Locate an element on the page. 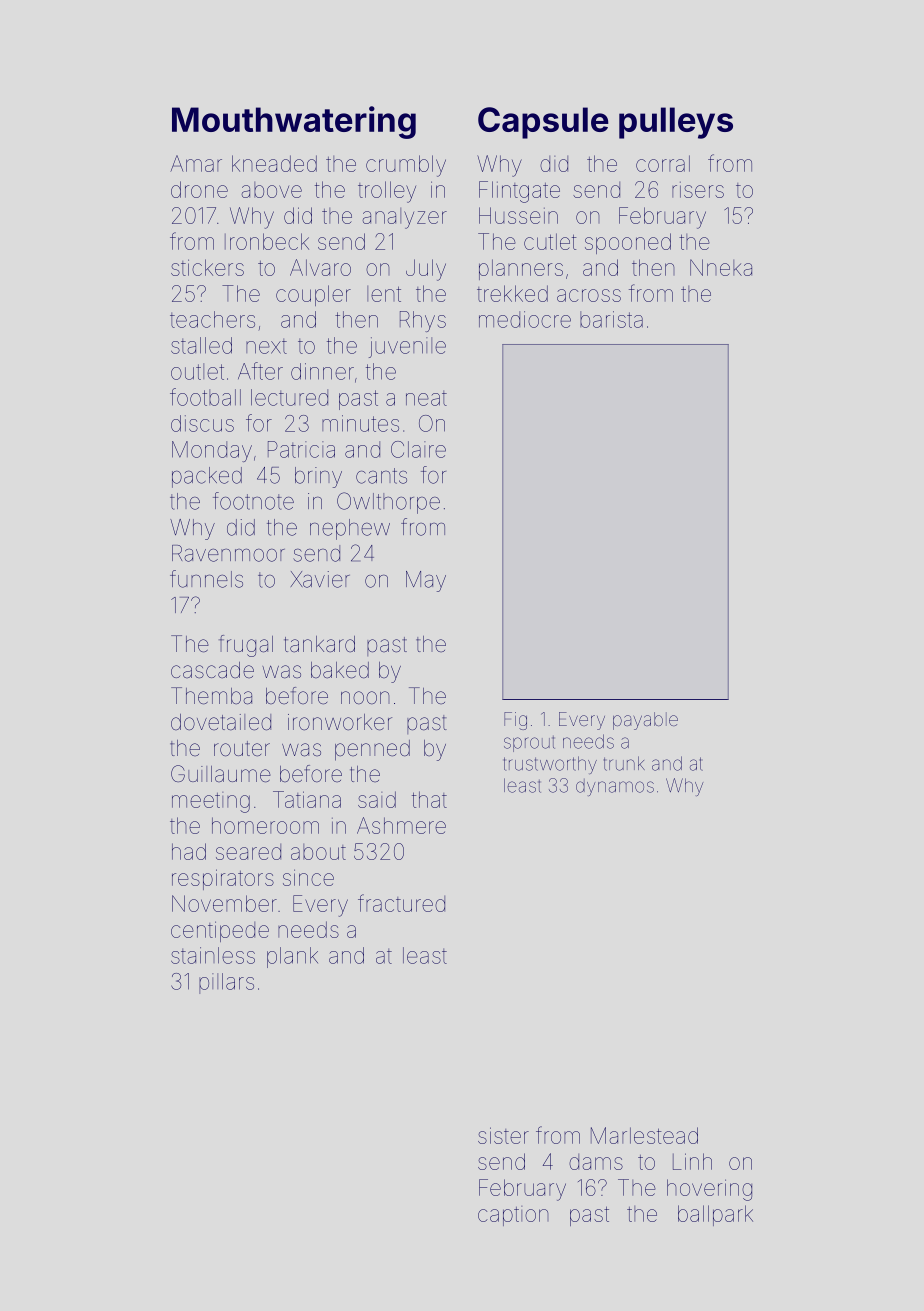 Image resolution: width=924 pixels, height=1311 pixels. Claire is located at coordinates (418, 449).
